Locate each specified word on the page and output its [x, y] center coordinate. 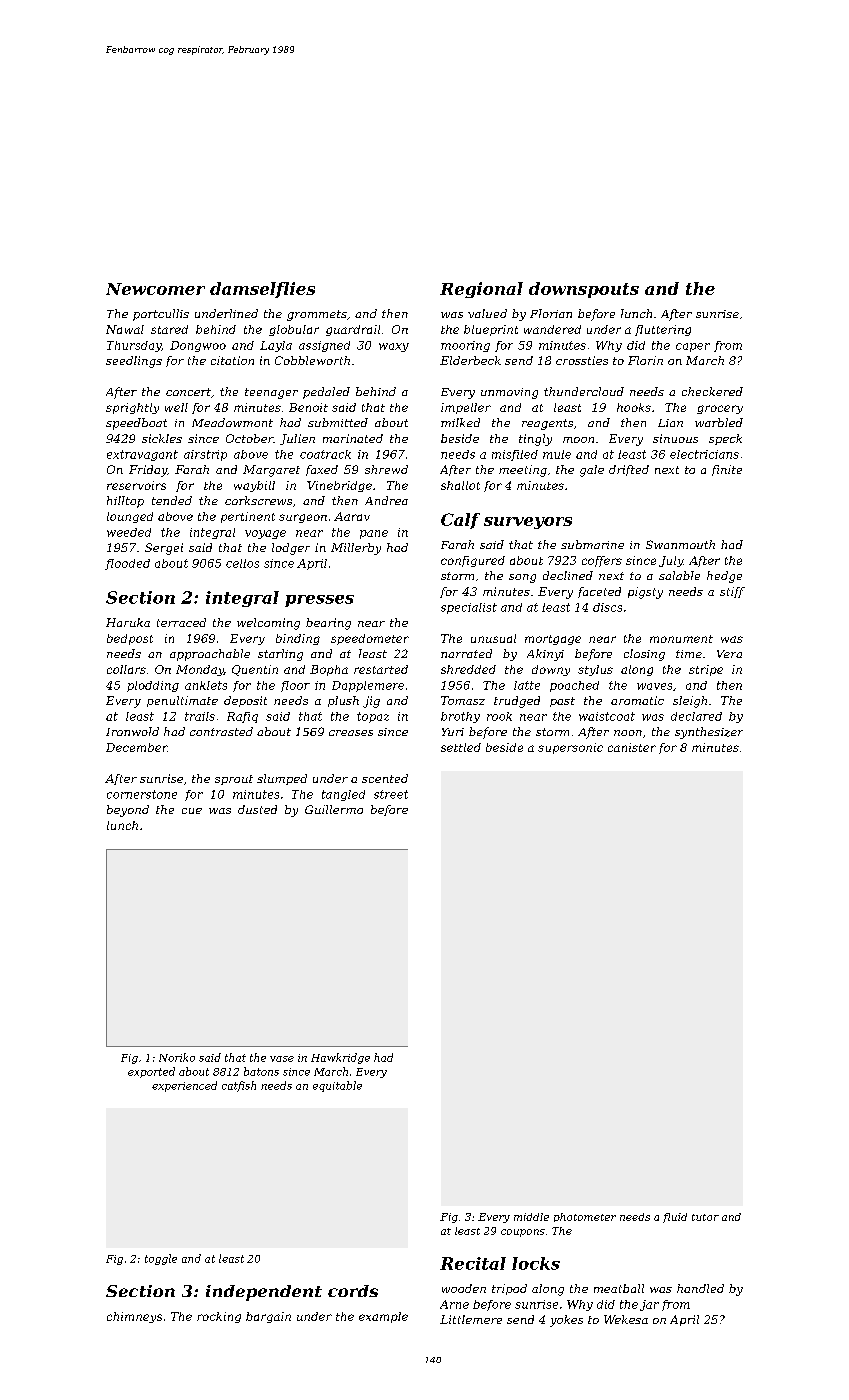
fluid [675, 1218]
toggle [161, 1259]
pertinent [248, 517]
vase [282, 1059]
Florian [551, 313]
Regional [481, 290]
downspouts [584, 290]
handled [700, 1288]
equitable [337, 1086]
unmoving [509, 393]
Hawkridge [340, 1058]
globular [294, 330]
